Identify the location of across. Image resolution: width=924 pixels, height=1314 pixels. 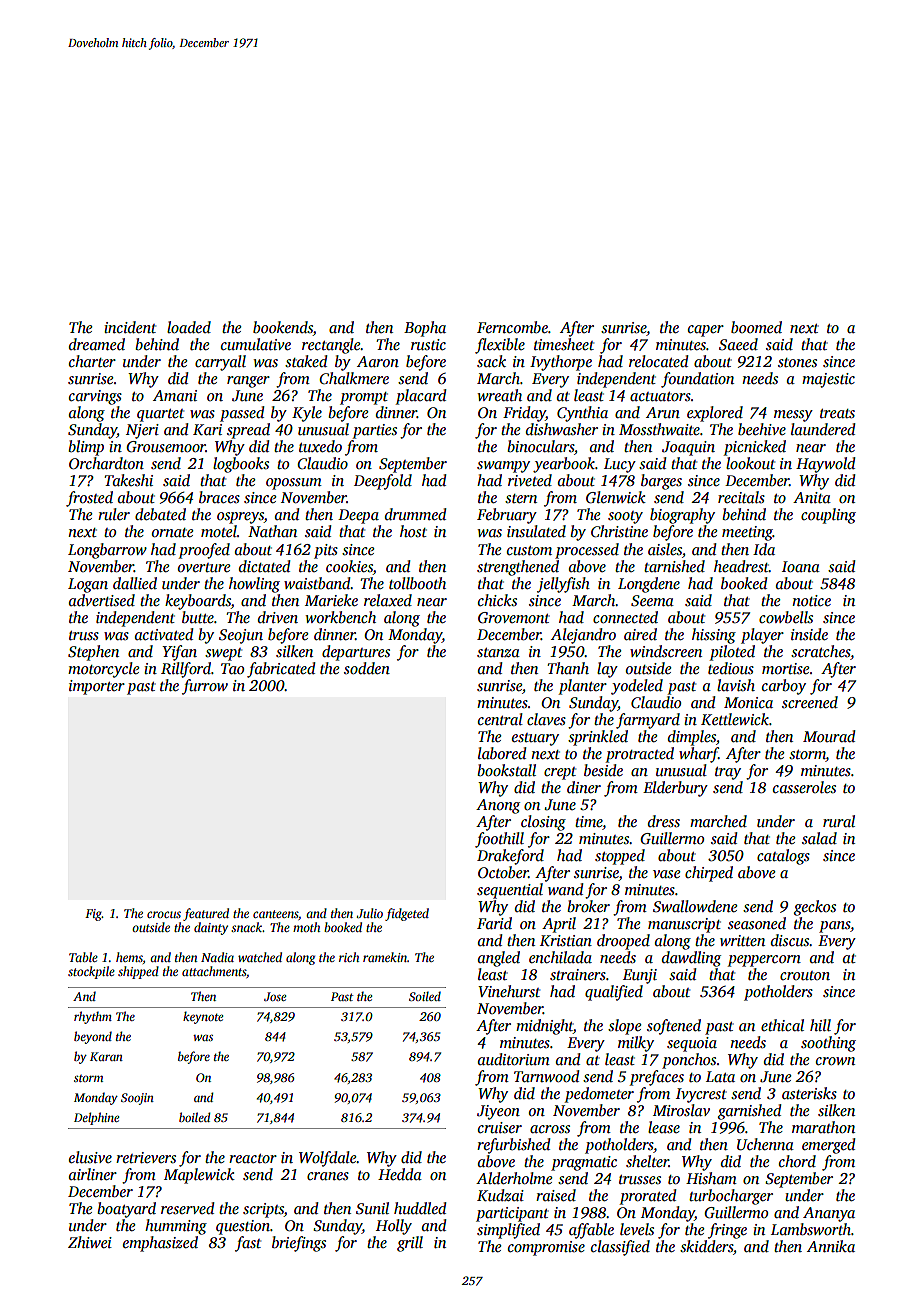
(550, 1129).
